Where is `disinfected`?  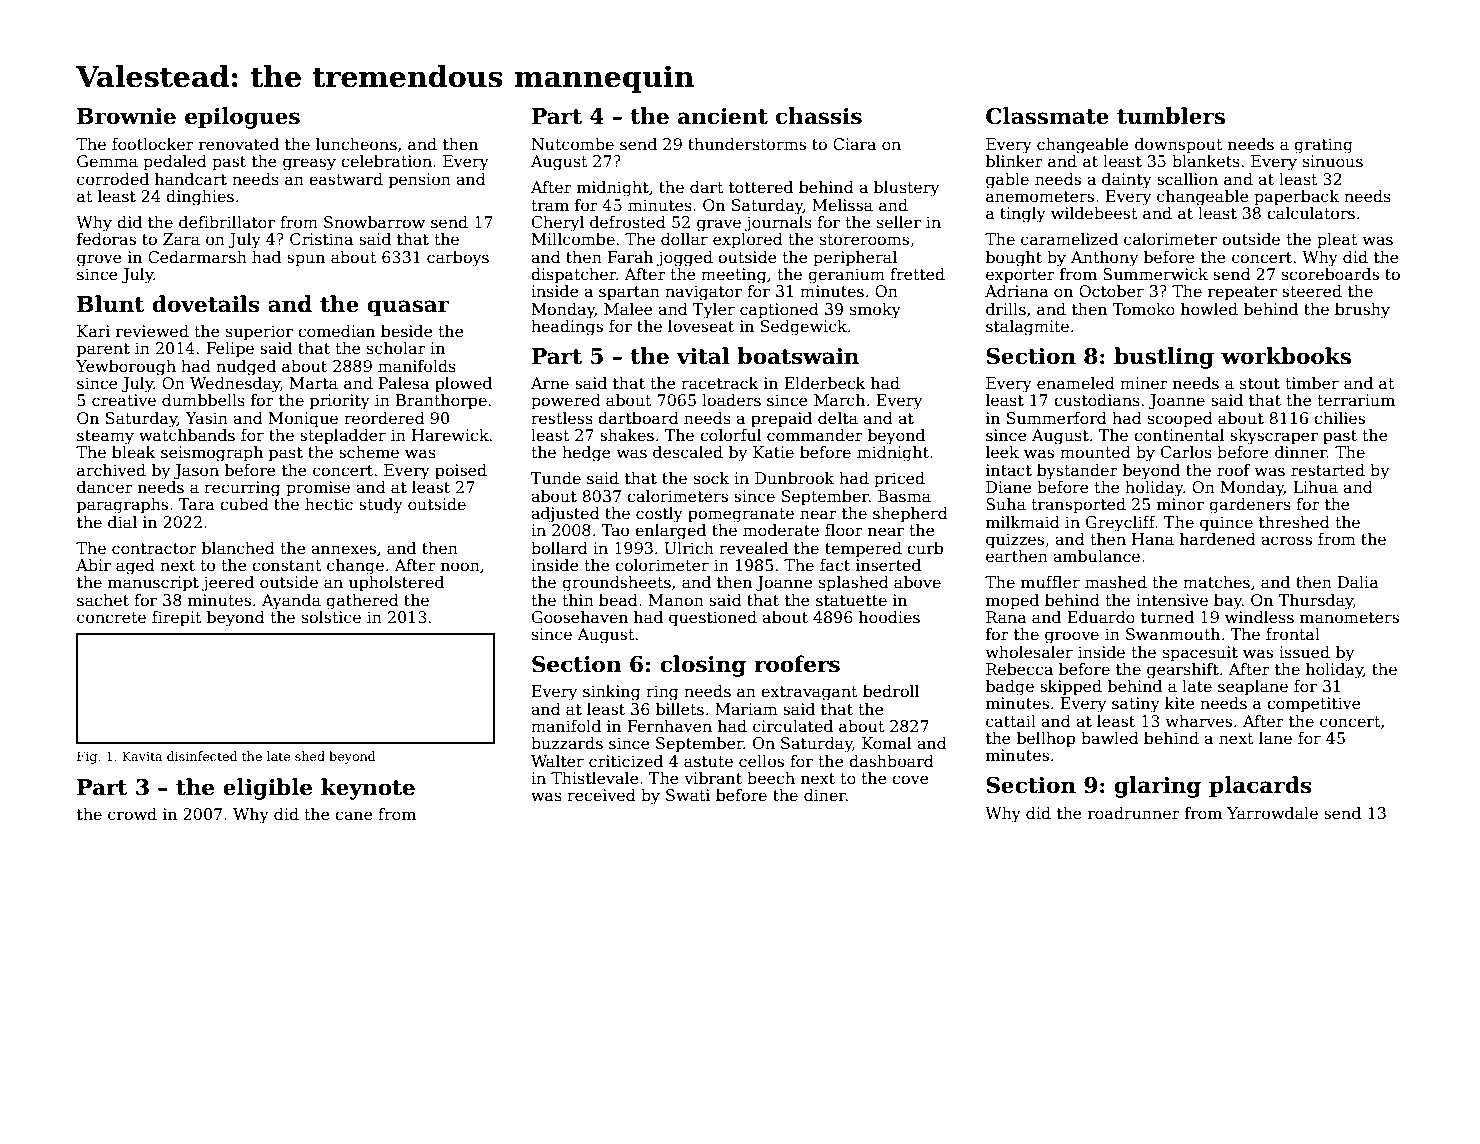 disinfected is located at coordinates (202, 756).
